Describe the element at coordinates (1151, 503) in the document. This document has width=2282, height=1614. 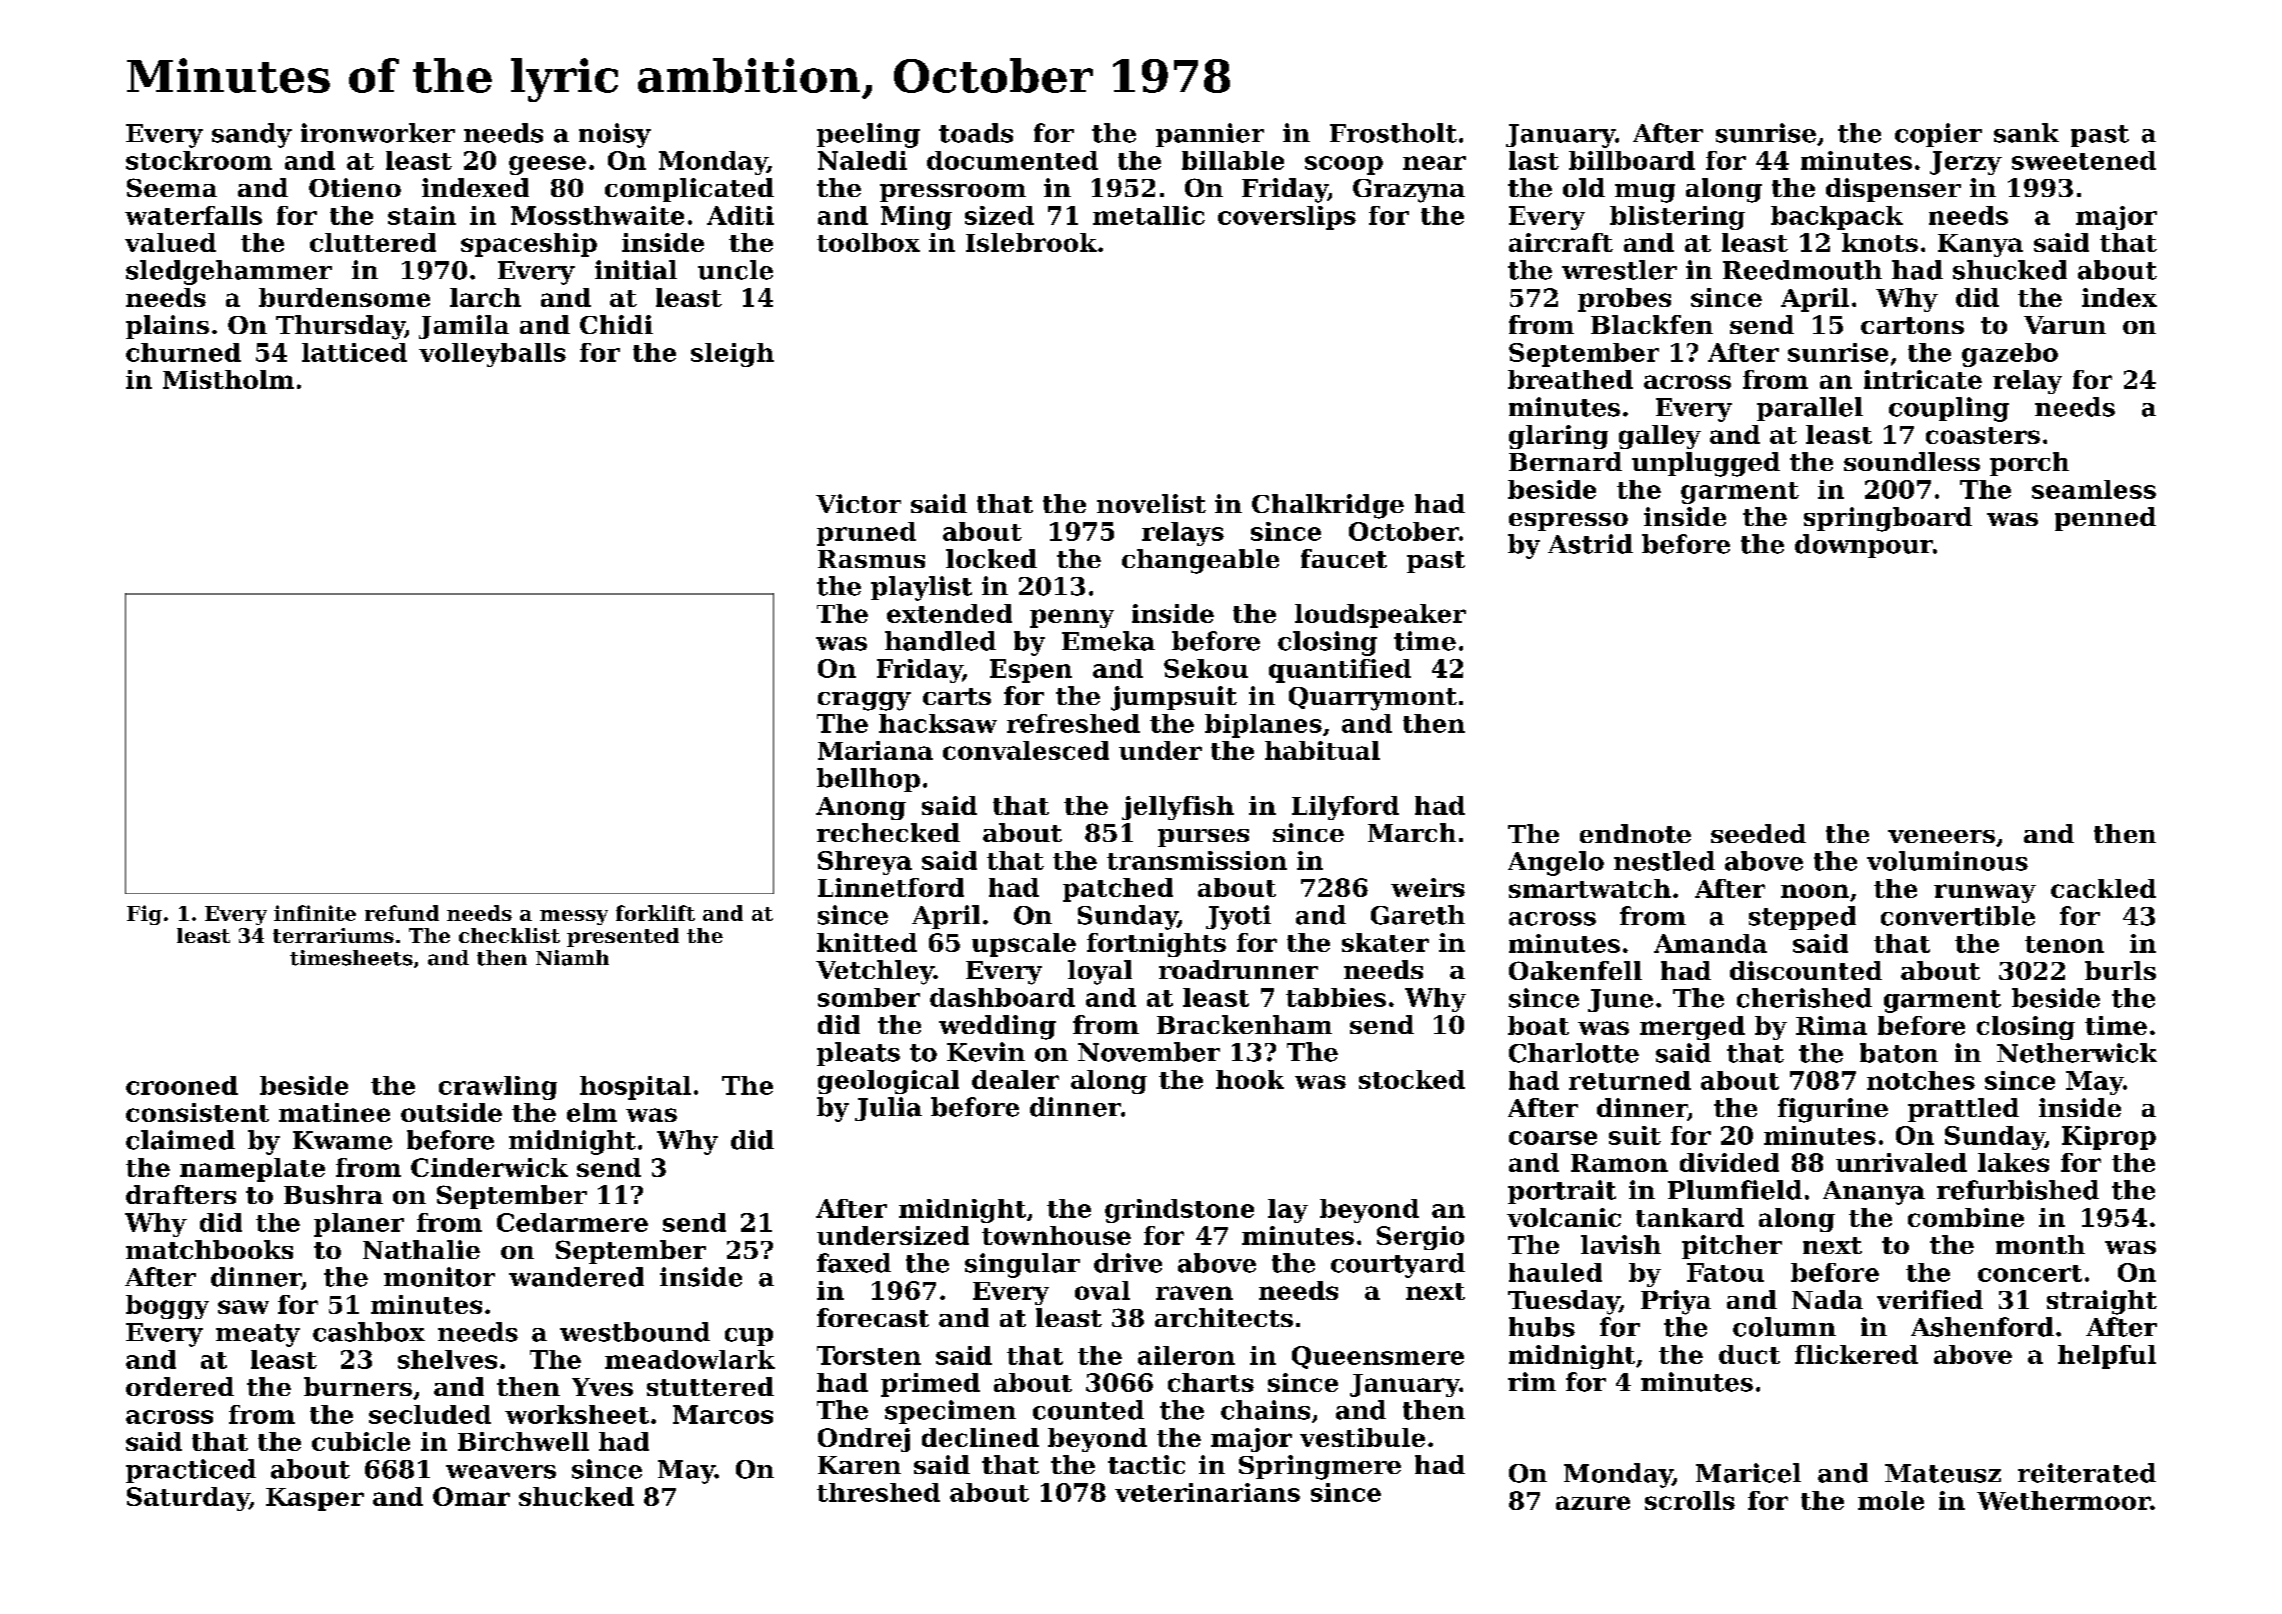
I see `novelist` at that location.
